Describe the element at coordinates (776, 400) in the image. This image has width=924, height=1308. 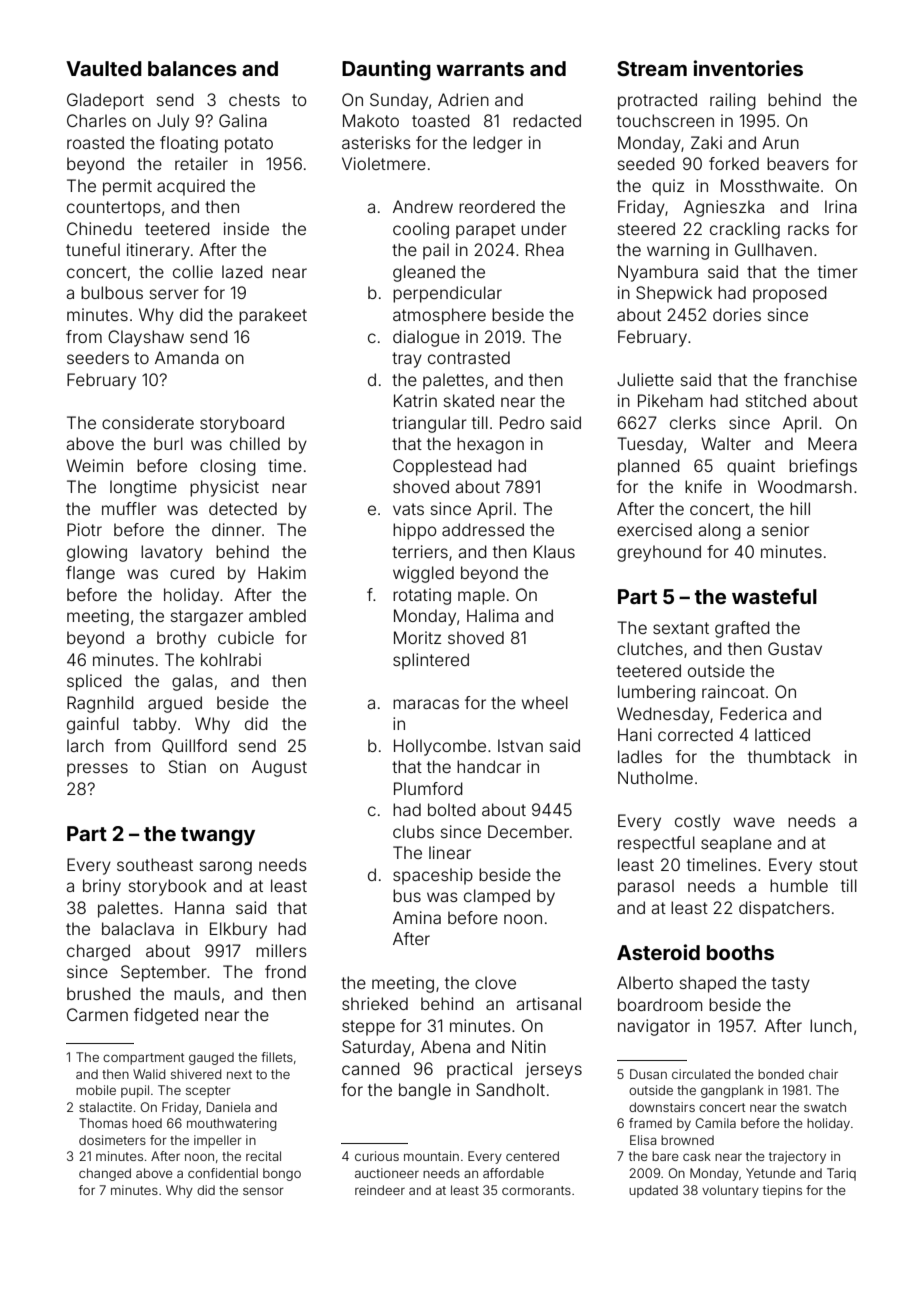
I see `stitched` at that location.
